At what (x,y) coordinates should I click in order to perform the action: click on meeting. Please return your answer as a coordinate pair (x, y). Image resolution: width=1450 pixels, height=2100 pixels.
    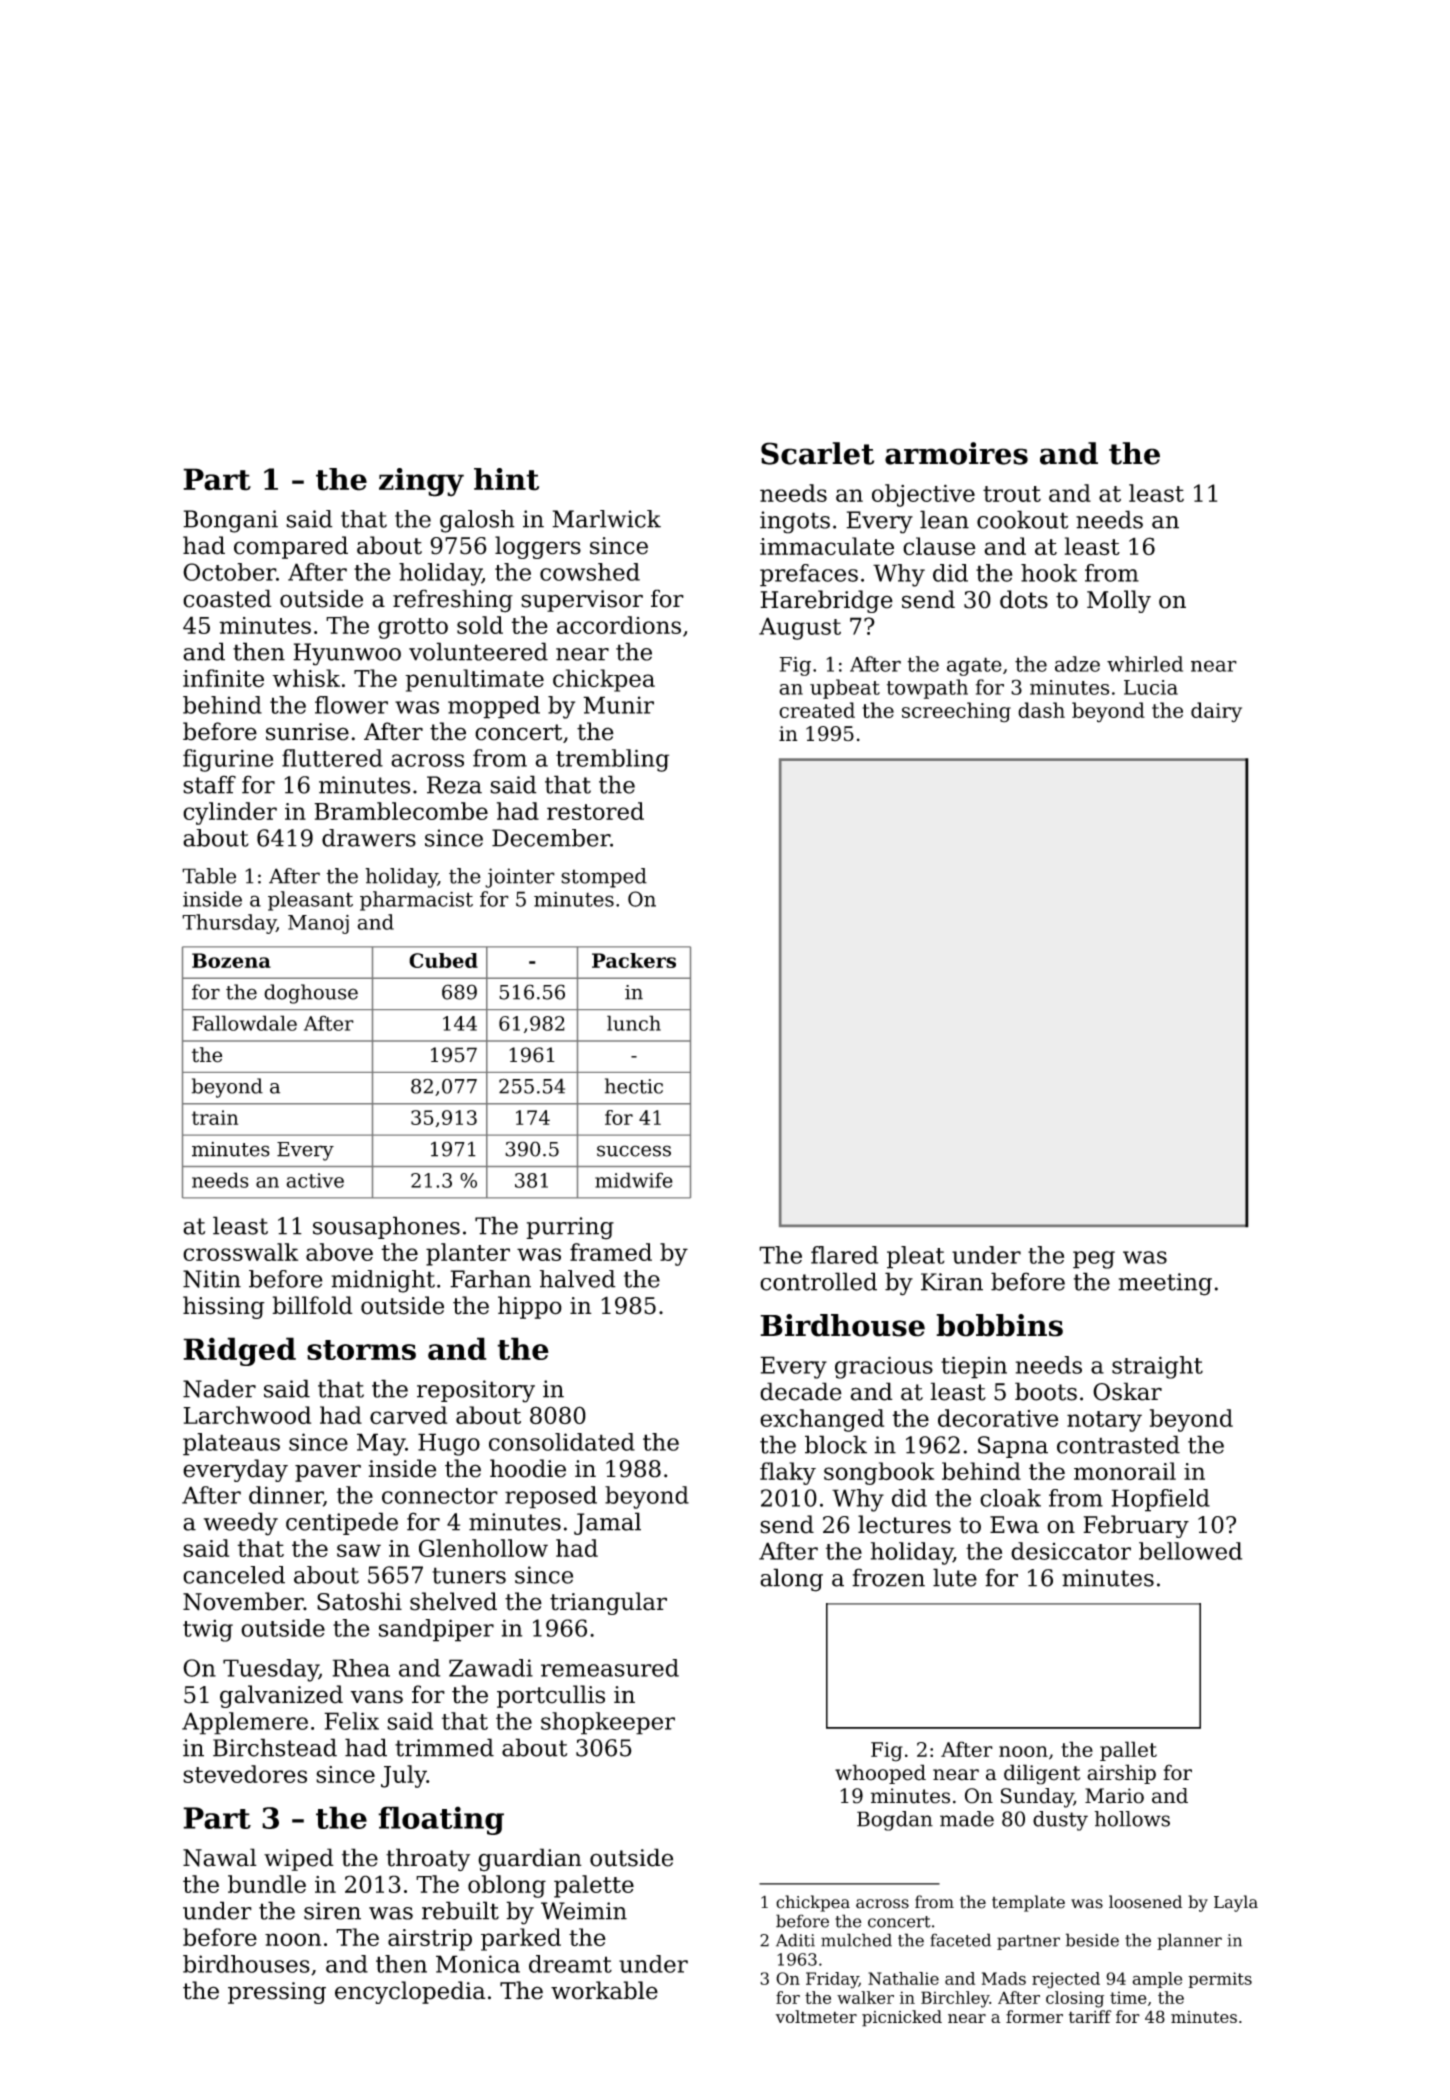
    Looking at the image, I should click on (1165, 1284).
